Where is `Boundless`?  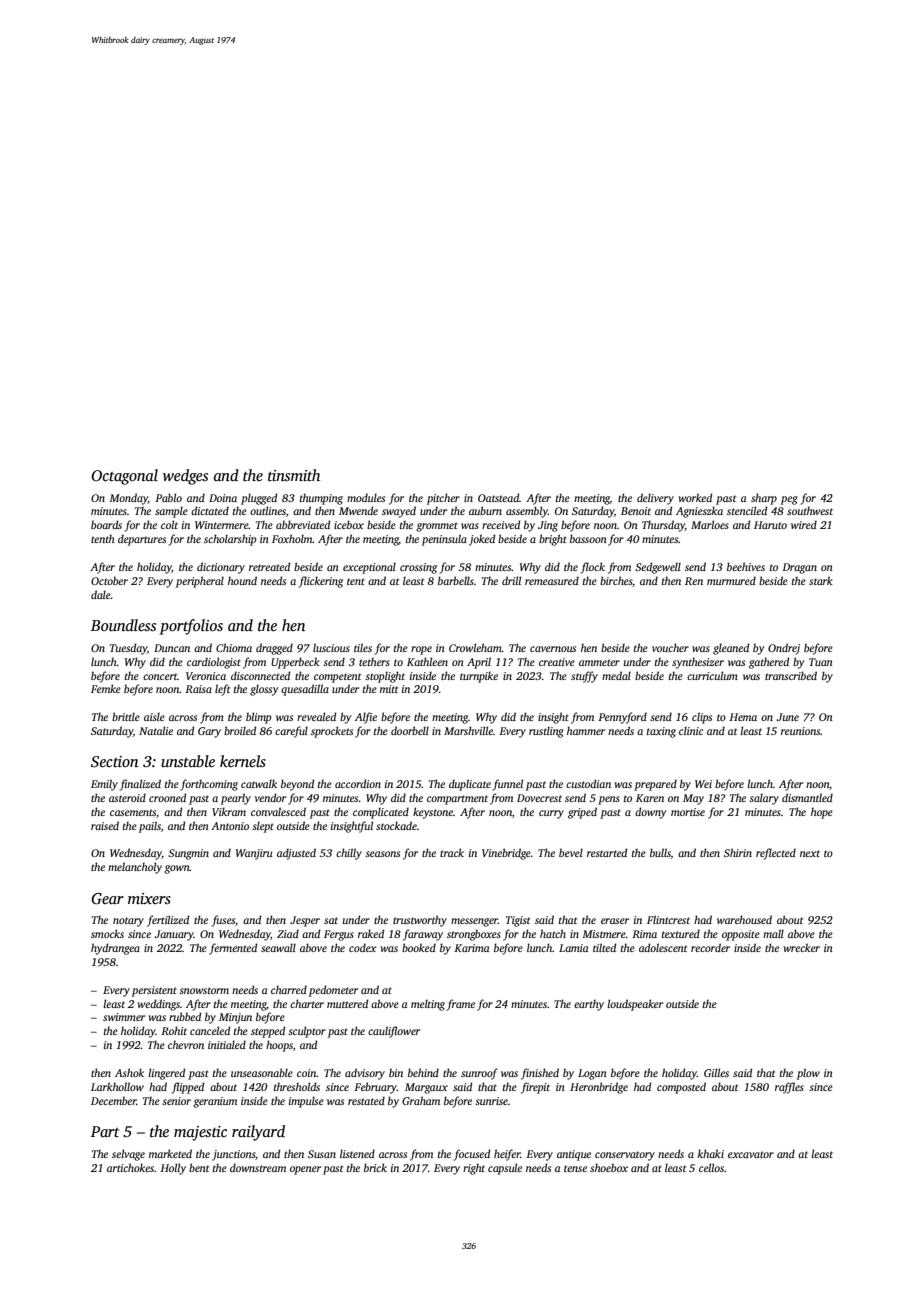 Boundless is located at coordinates (123, 625).
